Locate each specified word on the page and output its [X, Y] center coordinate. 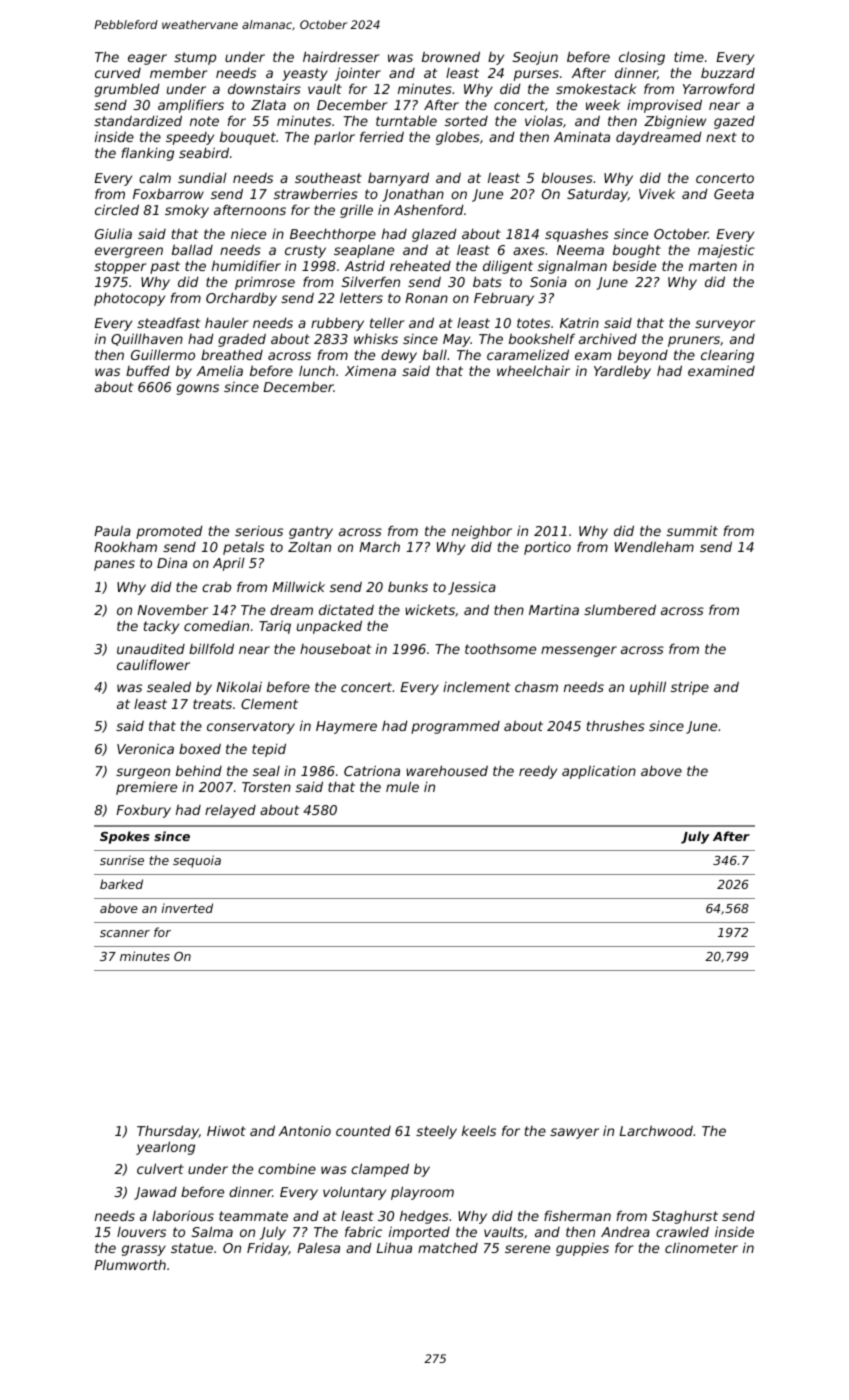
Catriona [372, 770]
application [599, 772]
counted [363, 1131]
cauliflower [153, 664]
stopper [120, 267]
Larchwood [656, 1130]
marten [713, 266]
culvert [160, 1168]
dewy [399, 356]
